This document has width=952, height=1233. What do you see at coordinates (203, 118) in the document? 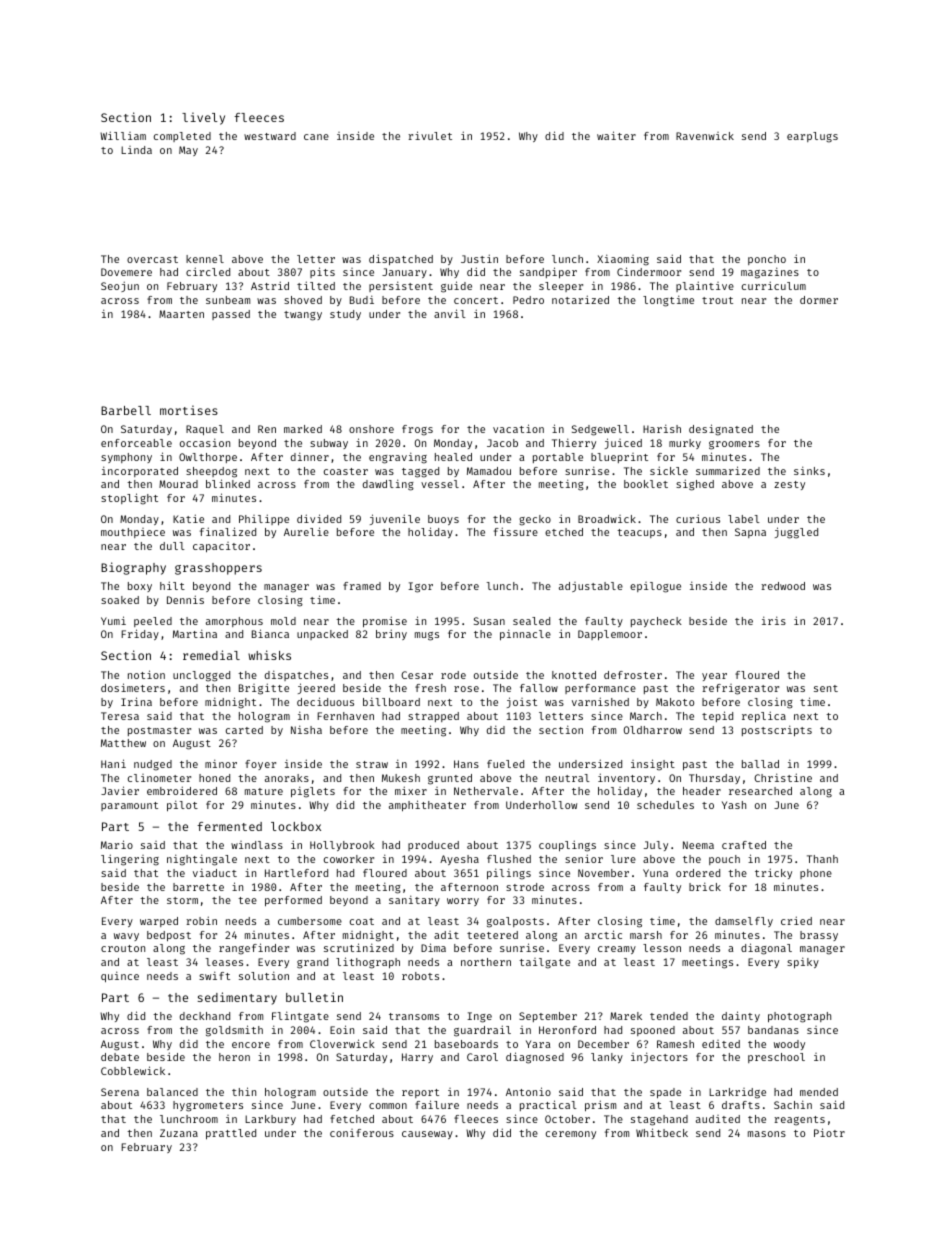
I see `lively` at bounding box center [203, 118].
